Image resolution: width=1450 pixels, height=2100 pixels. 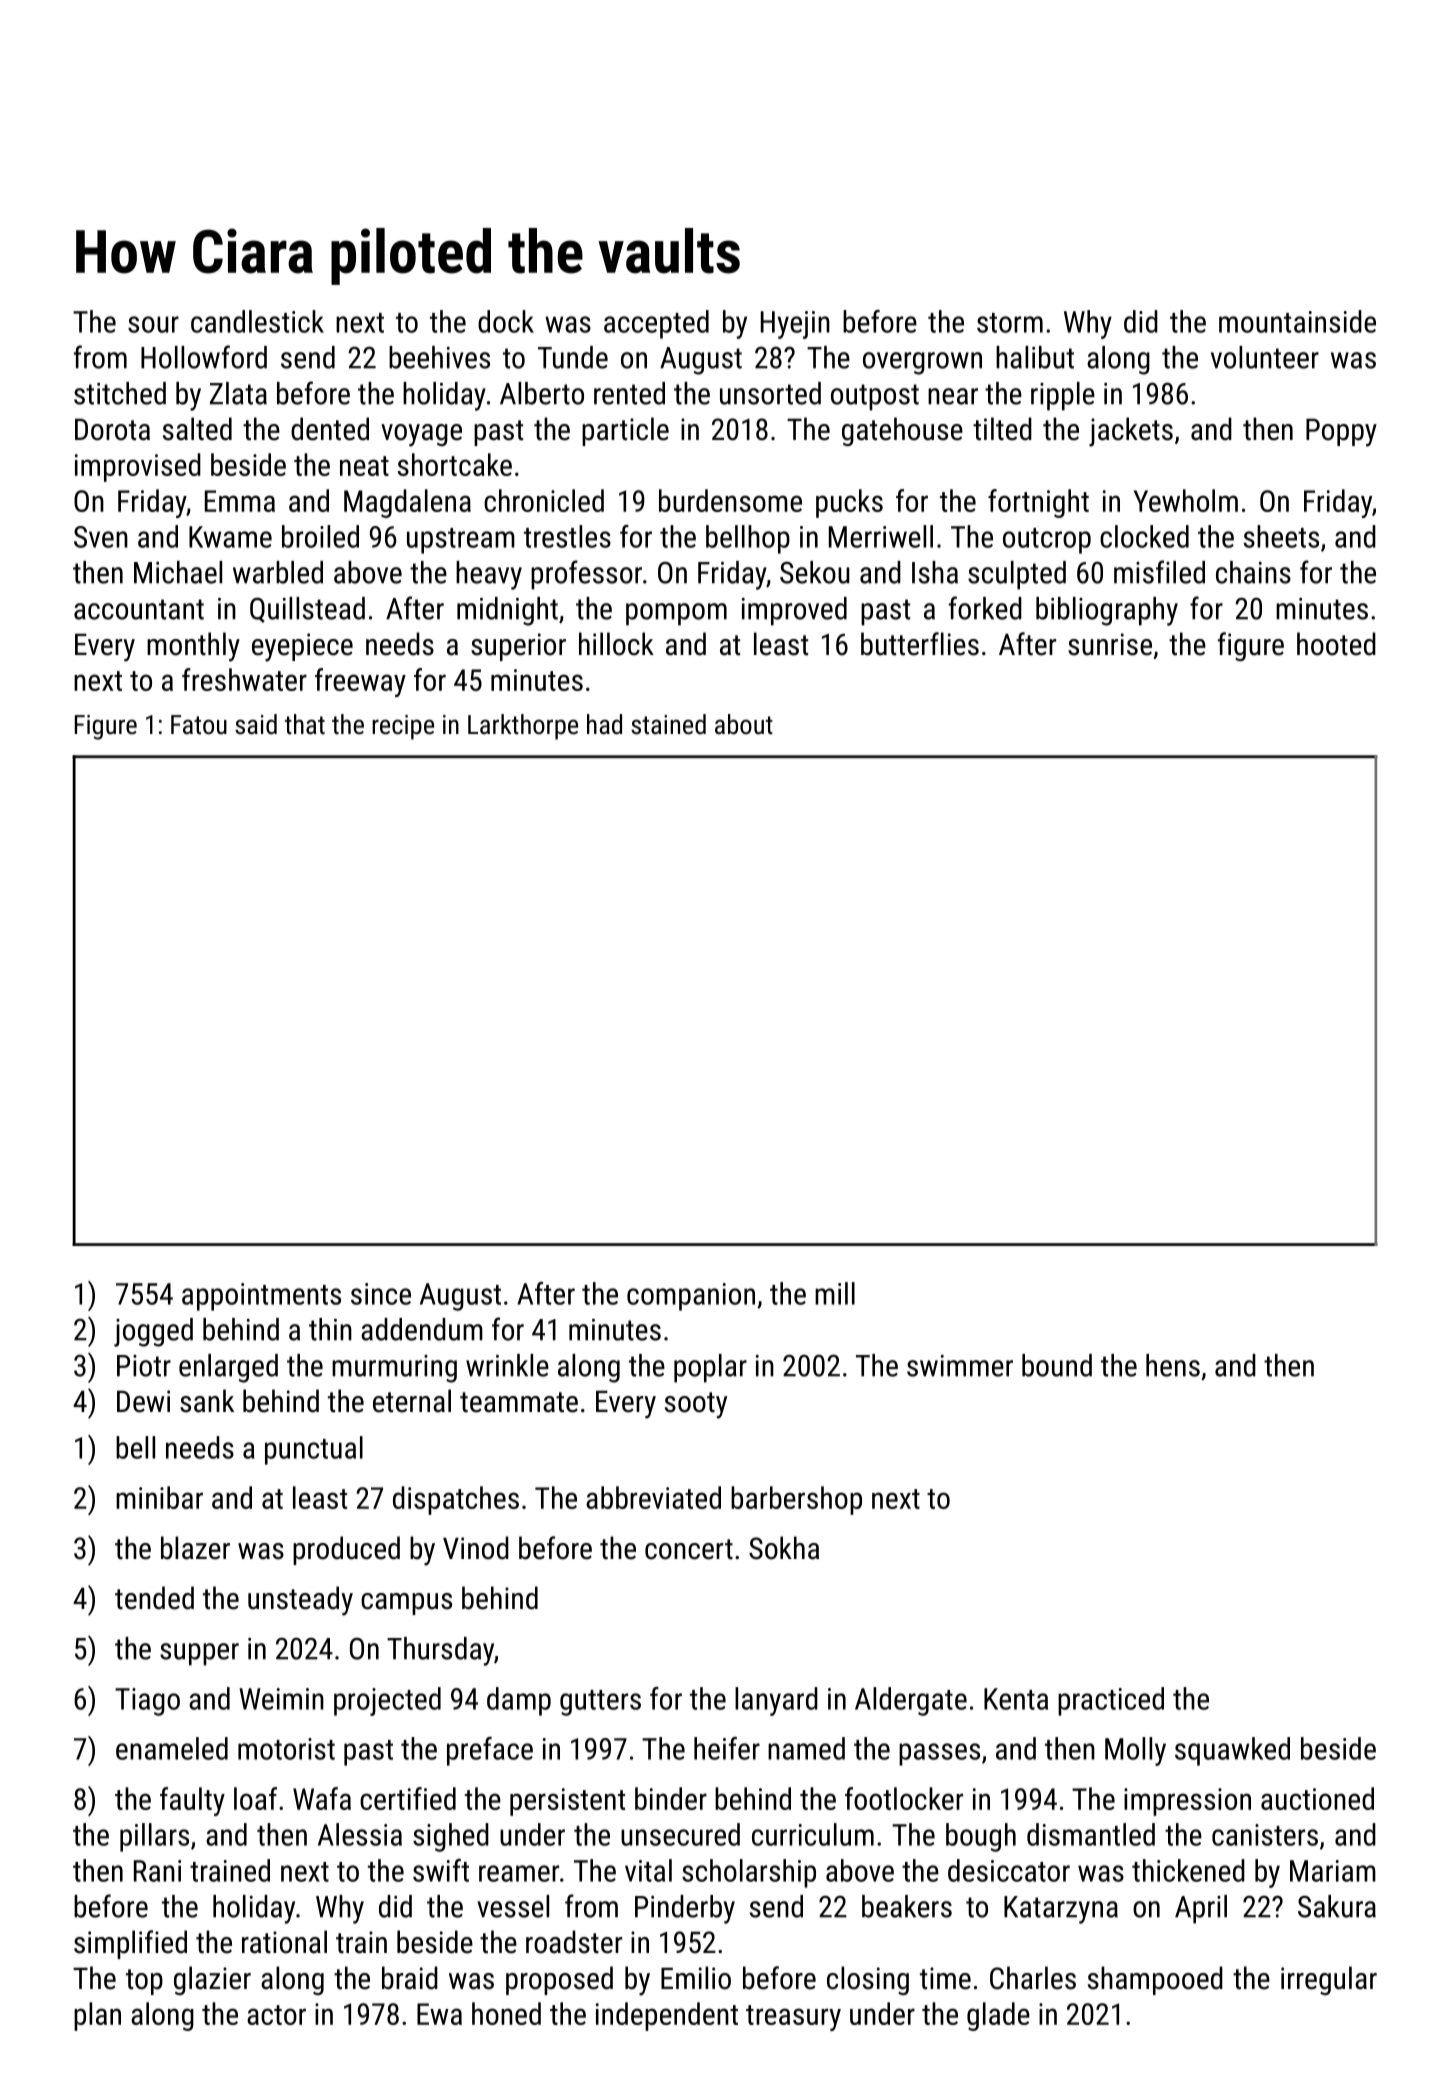 What do you see at coordinates (573, 357) in the page?
I see `Tunde` at bounding box center [573, 357].
